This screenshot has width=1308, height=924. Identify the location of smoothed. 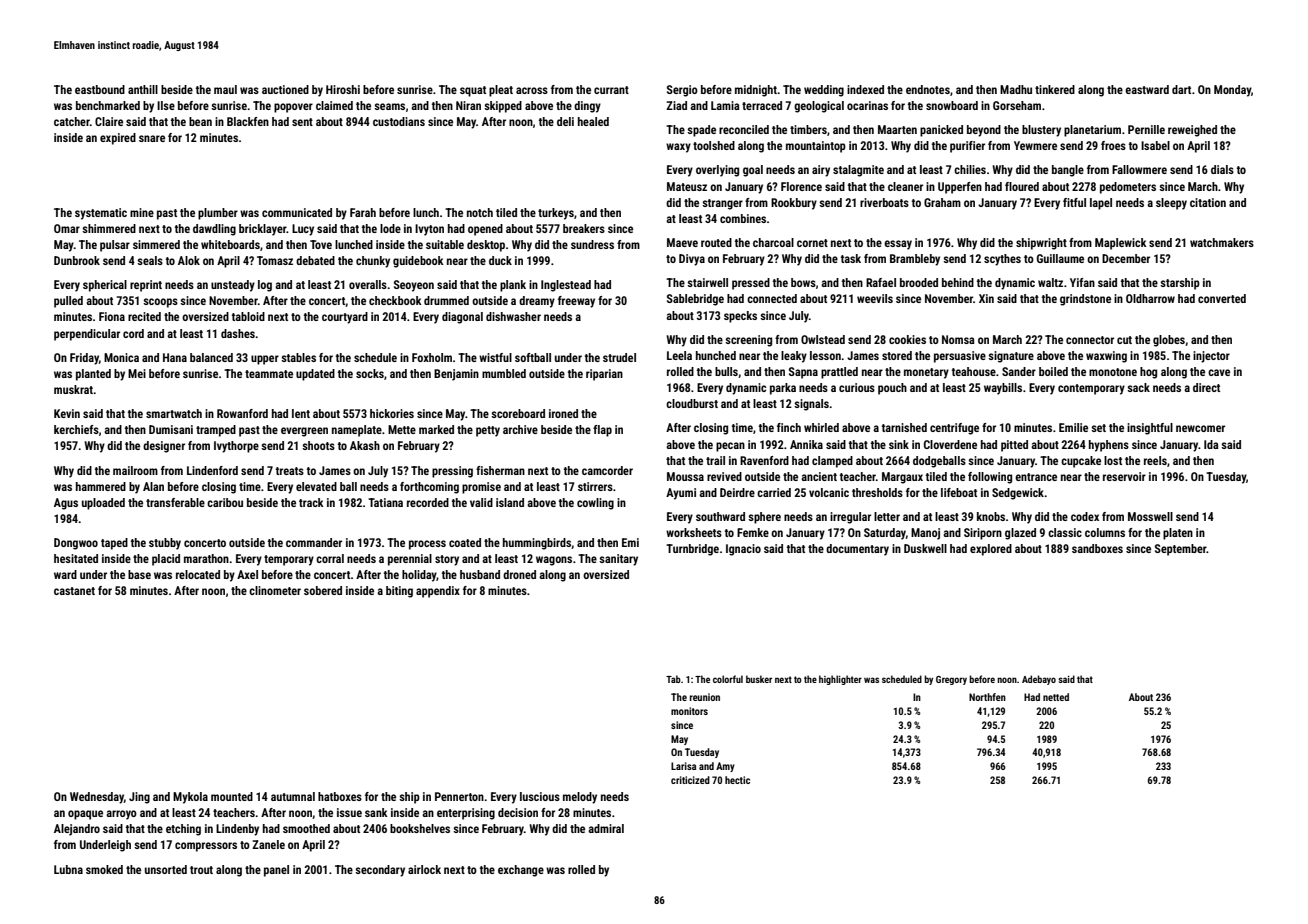
(306, 828).
